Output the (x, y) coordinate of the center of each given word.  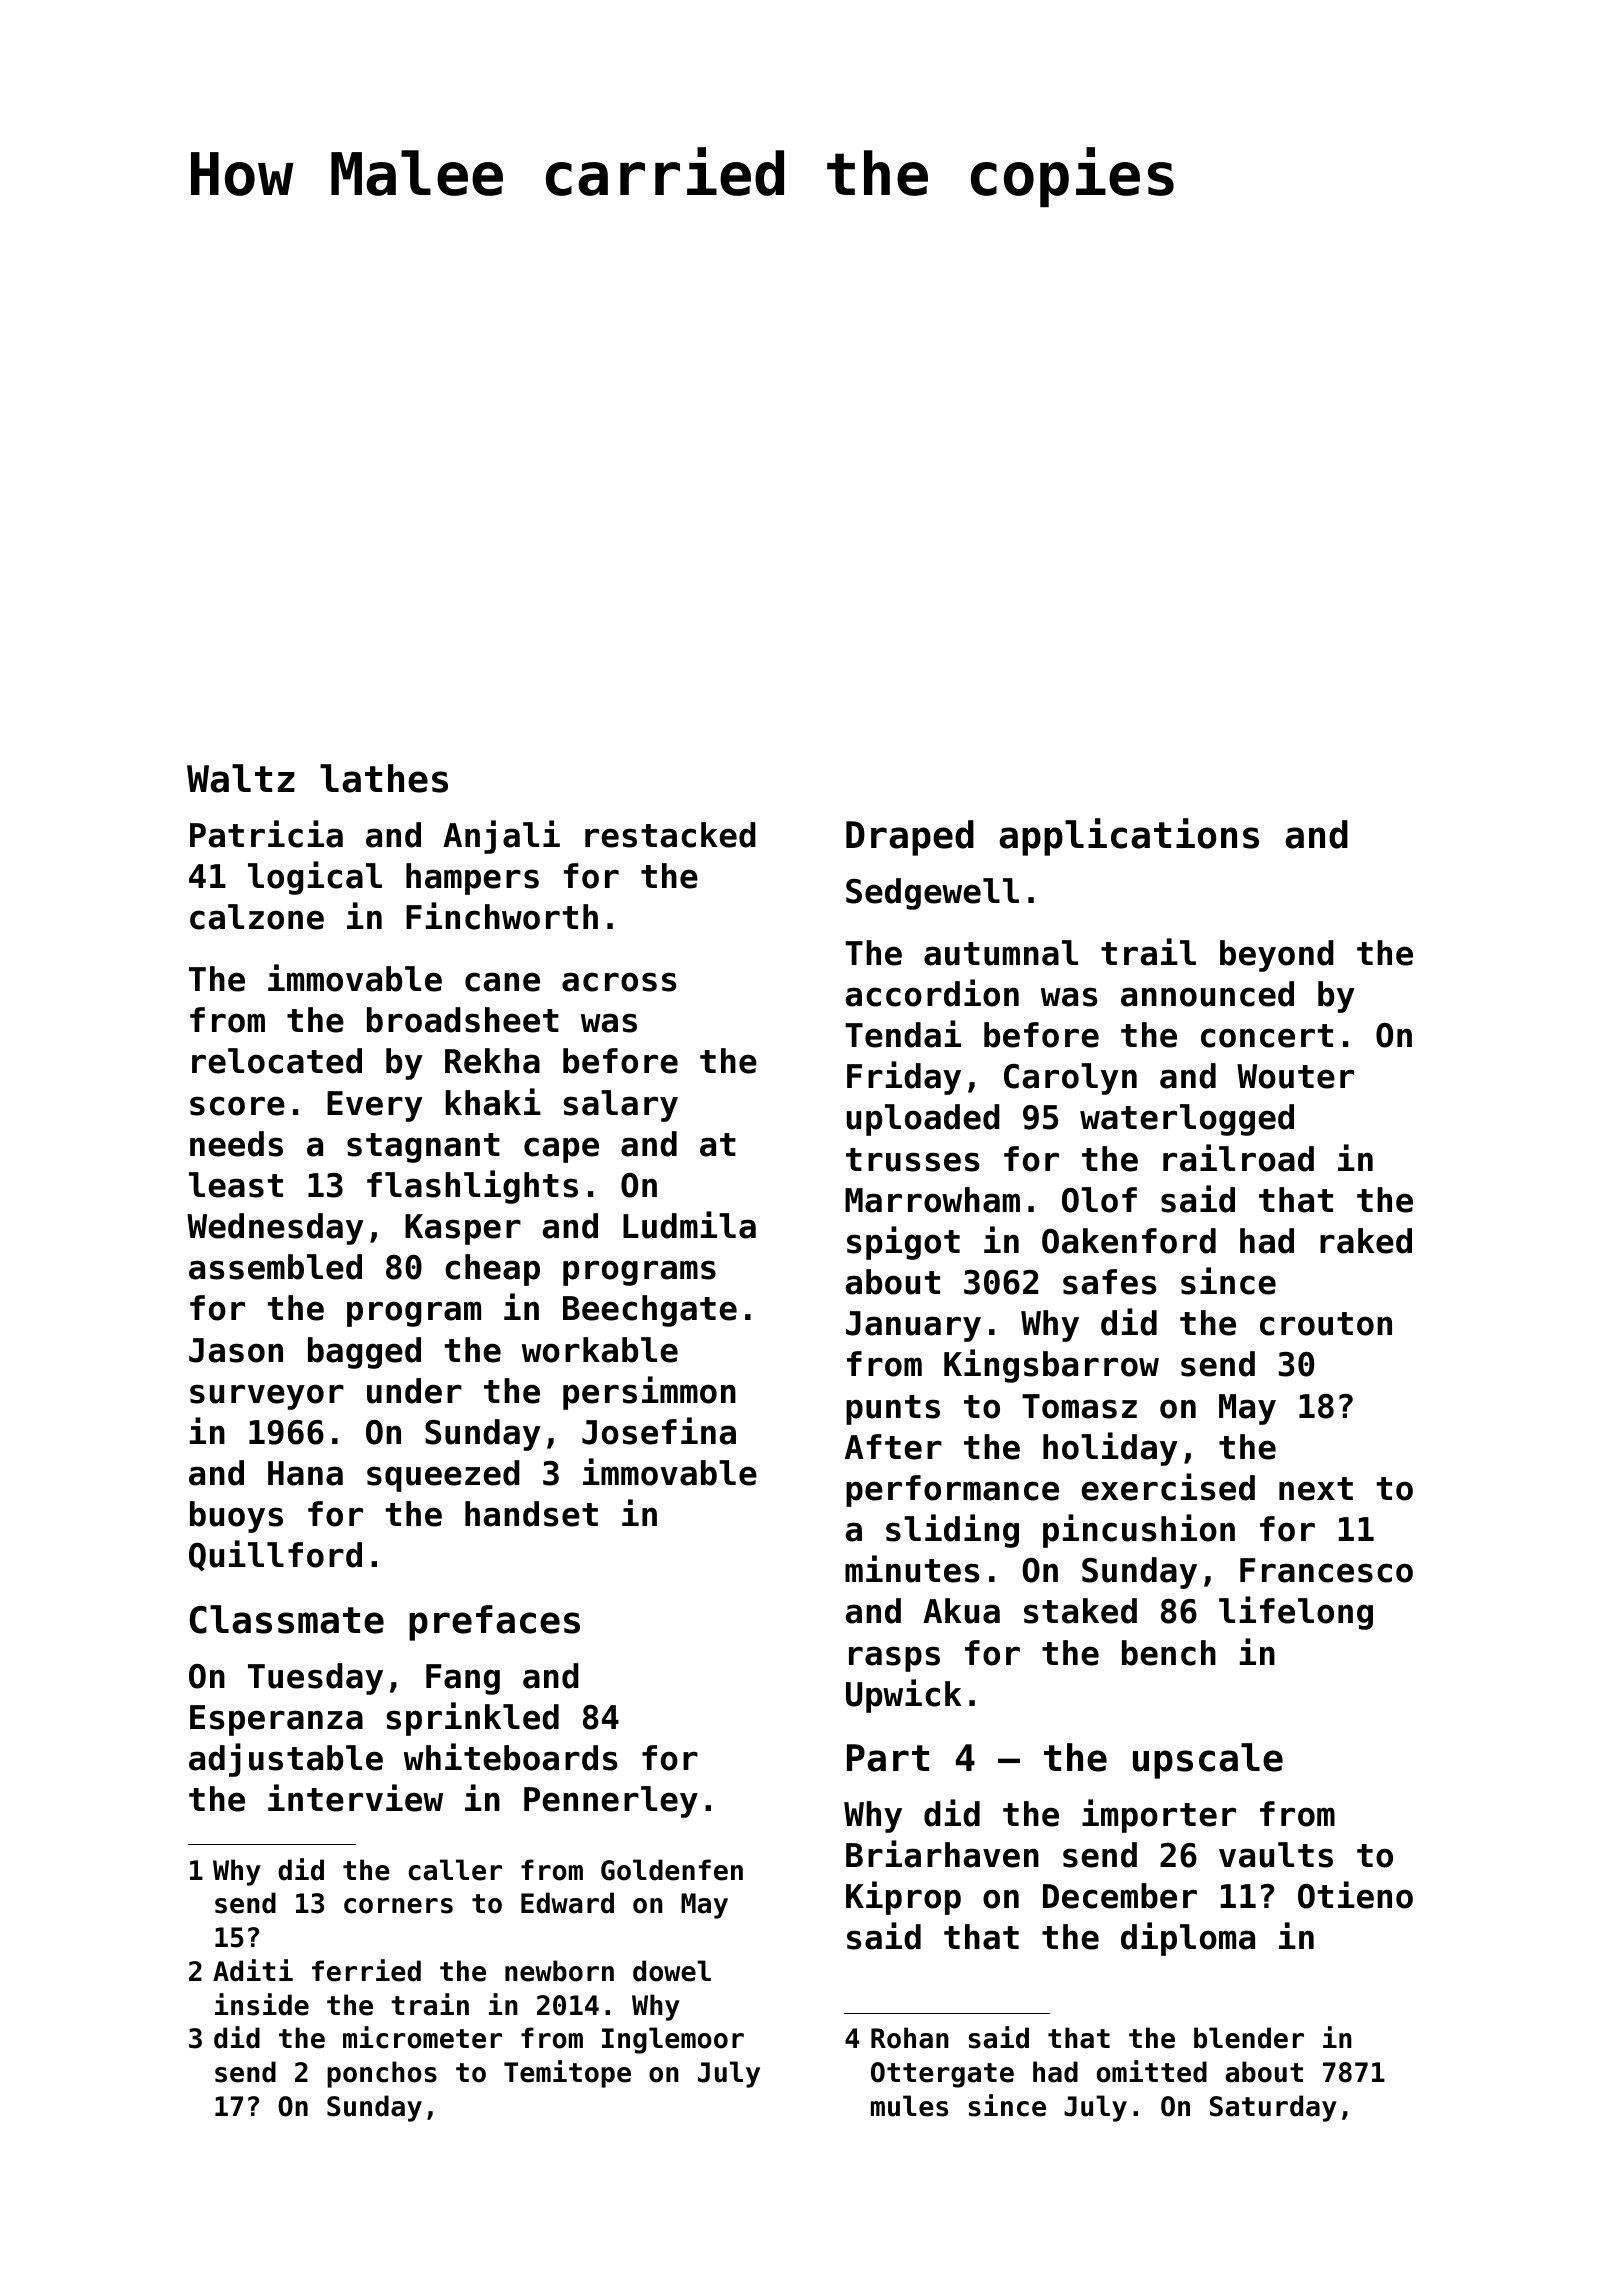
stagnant (423, 1148)
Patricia (266, 834)
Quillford (275, 1555)
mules (909, 2106)
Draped (910, 838)
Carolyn (1070, 1079)
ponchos (382, 2074)
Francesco (1326, 1570)
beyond (1277, 956)
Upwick (904, 1696)
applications (1129, 837)
